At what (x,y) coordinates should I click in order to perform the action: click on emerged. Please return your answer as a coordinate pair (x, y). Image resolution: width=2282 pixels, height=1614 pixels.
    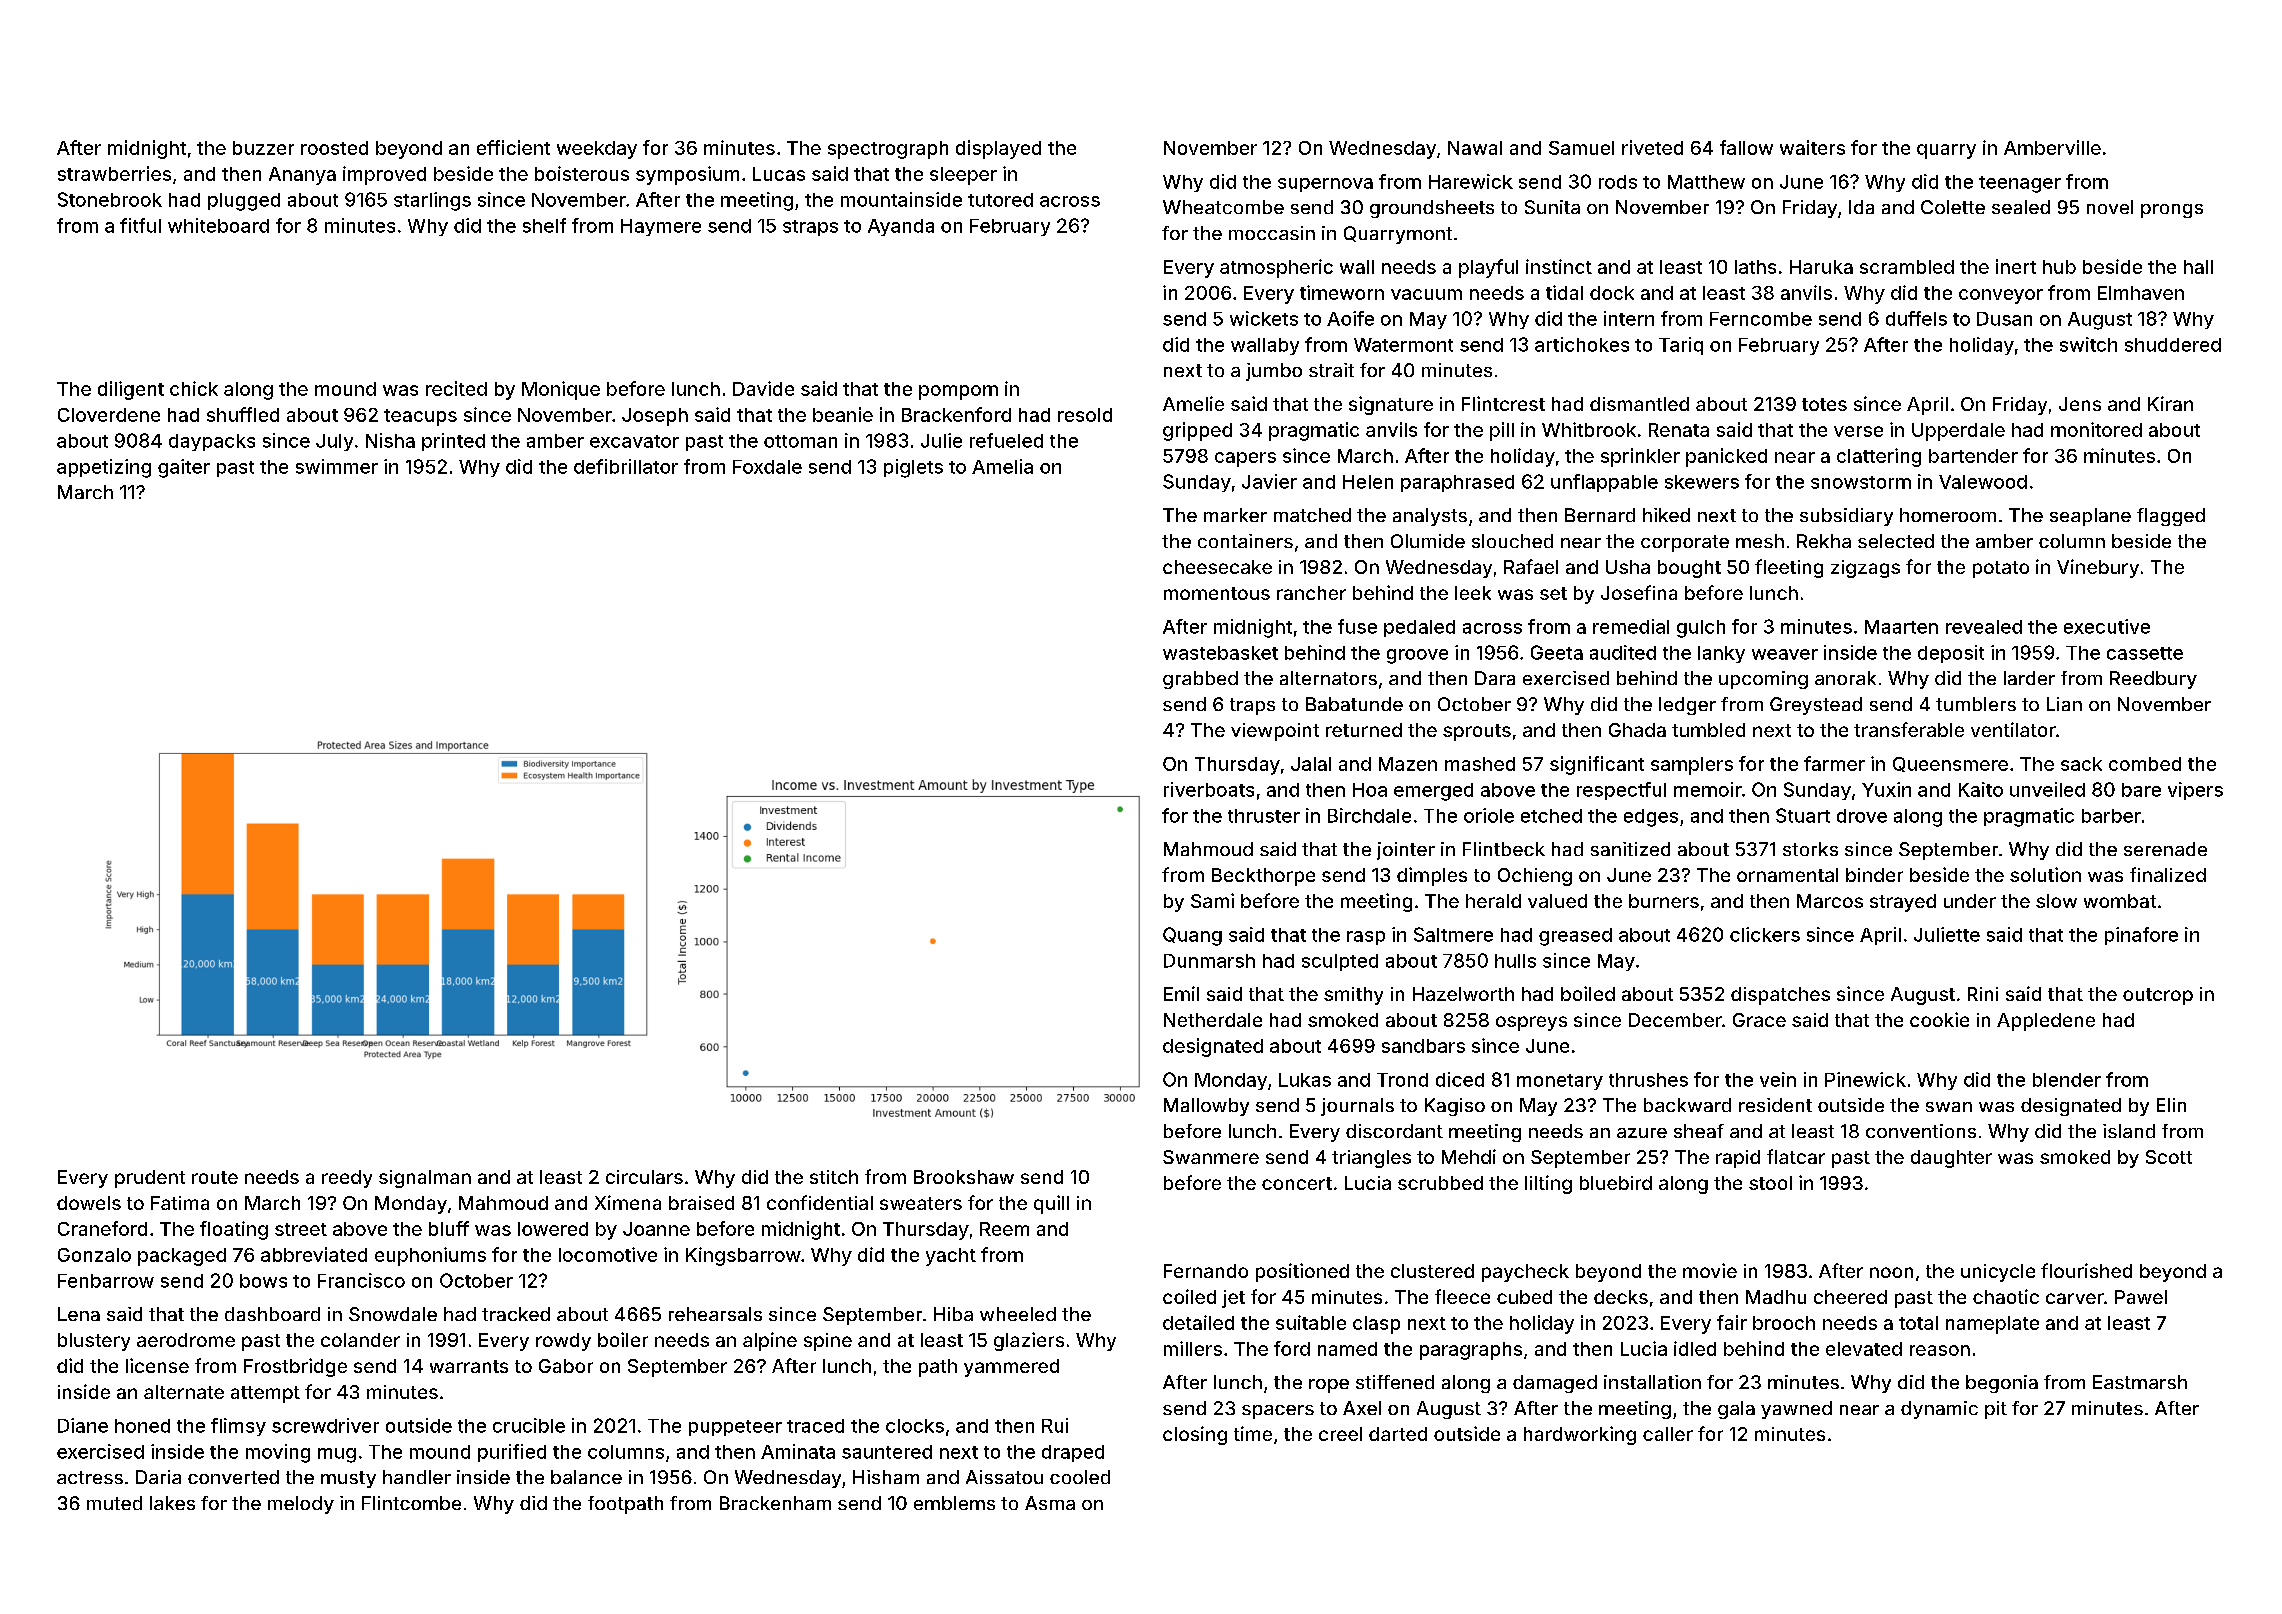
    Looking at the image, I should click on (1433, 792).
